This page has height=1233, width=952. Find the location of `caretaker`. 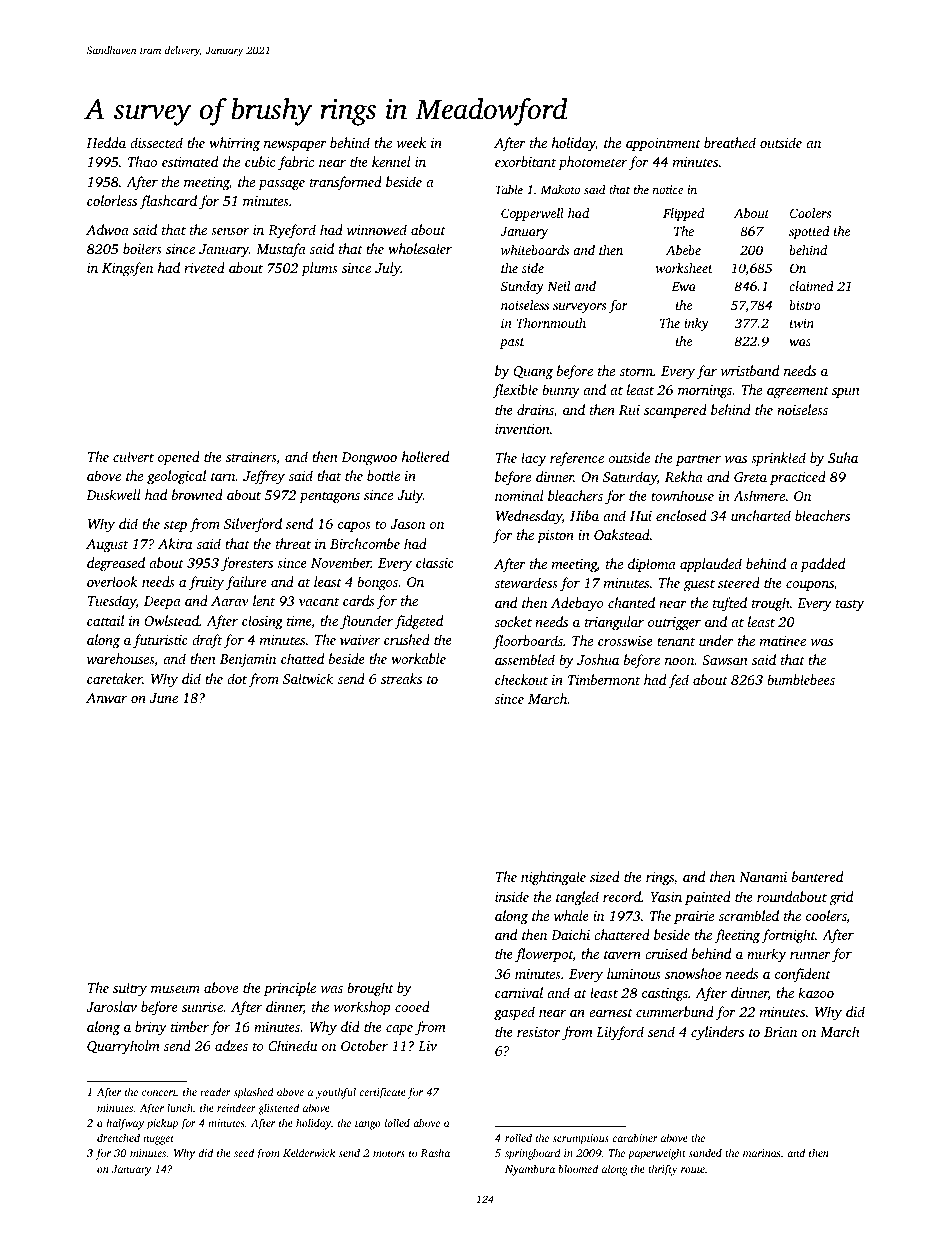

caretaker is located at coordinates (114, 678).
